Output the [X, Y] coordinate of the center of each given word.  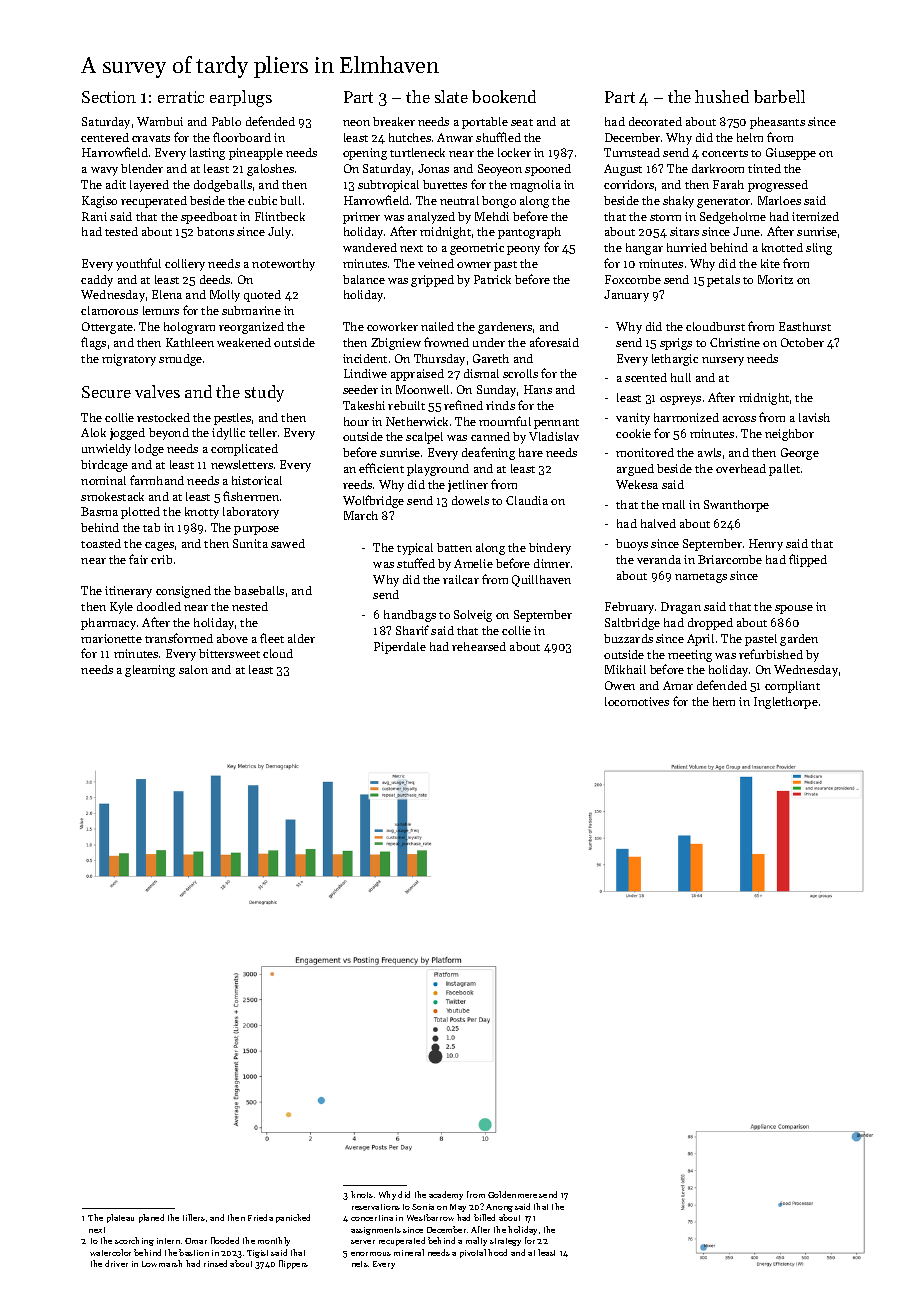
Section [109, 97]
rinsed [215, 1263]
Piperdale [400, 648]
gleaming [150, 671]
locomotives [637, 701]
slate [451, 96]
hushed [722, 96]
